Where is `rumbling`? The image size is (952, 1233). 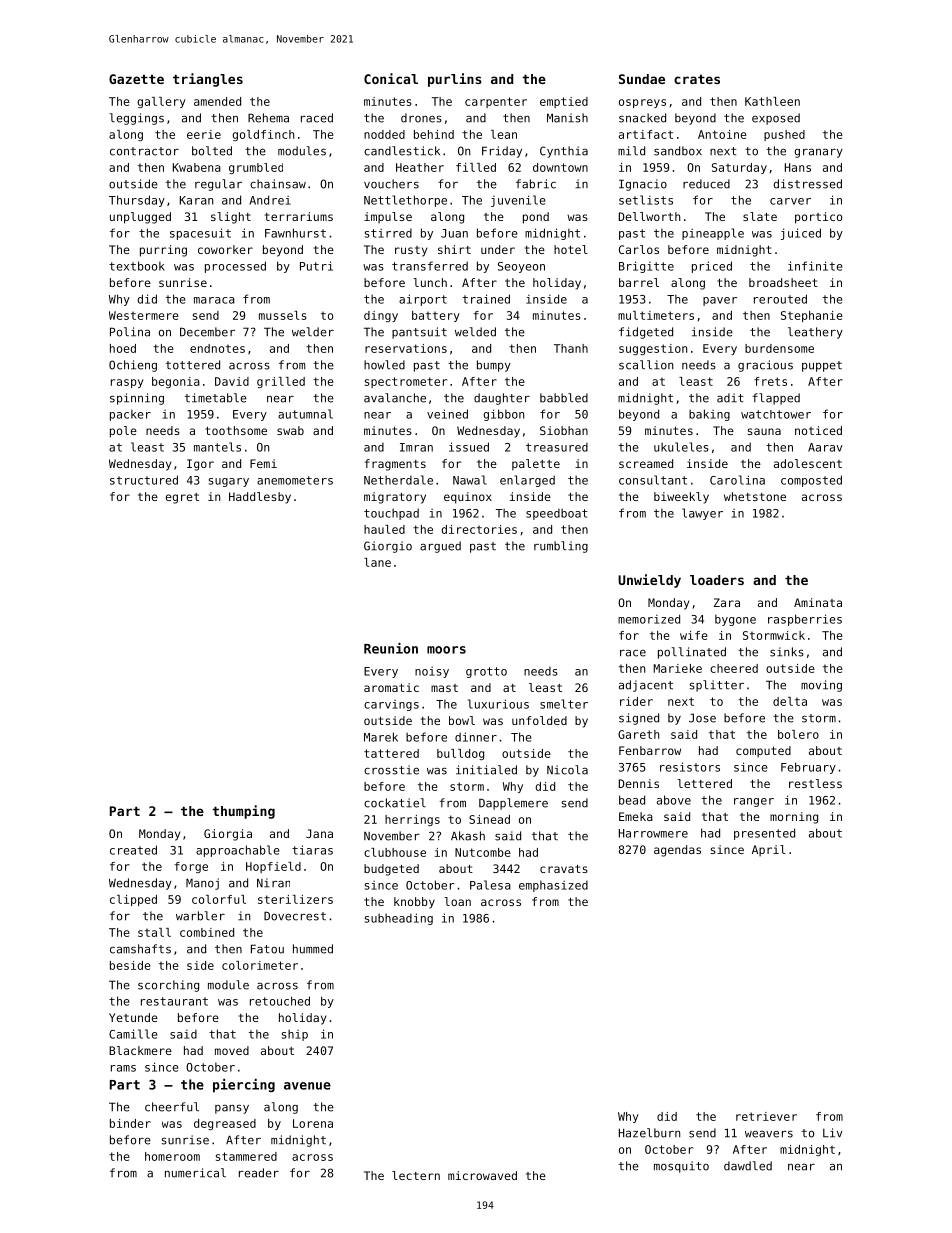
rumbling is located at coordinates (561, 547).
